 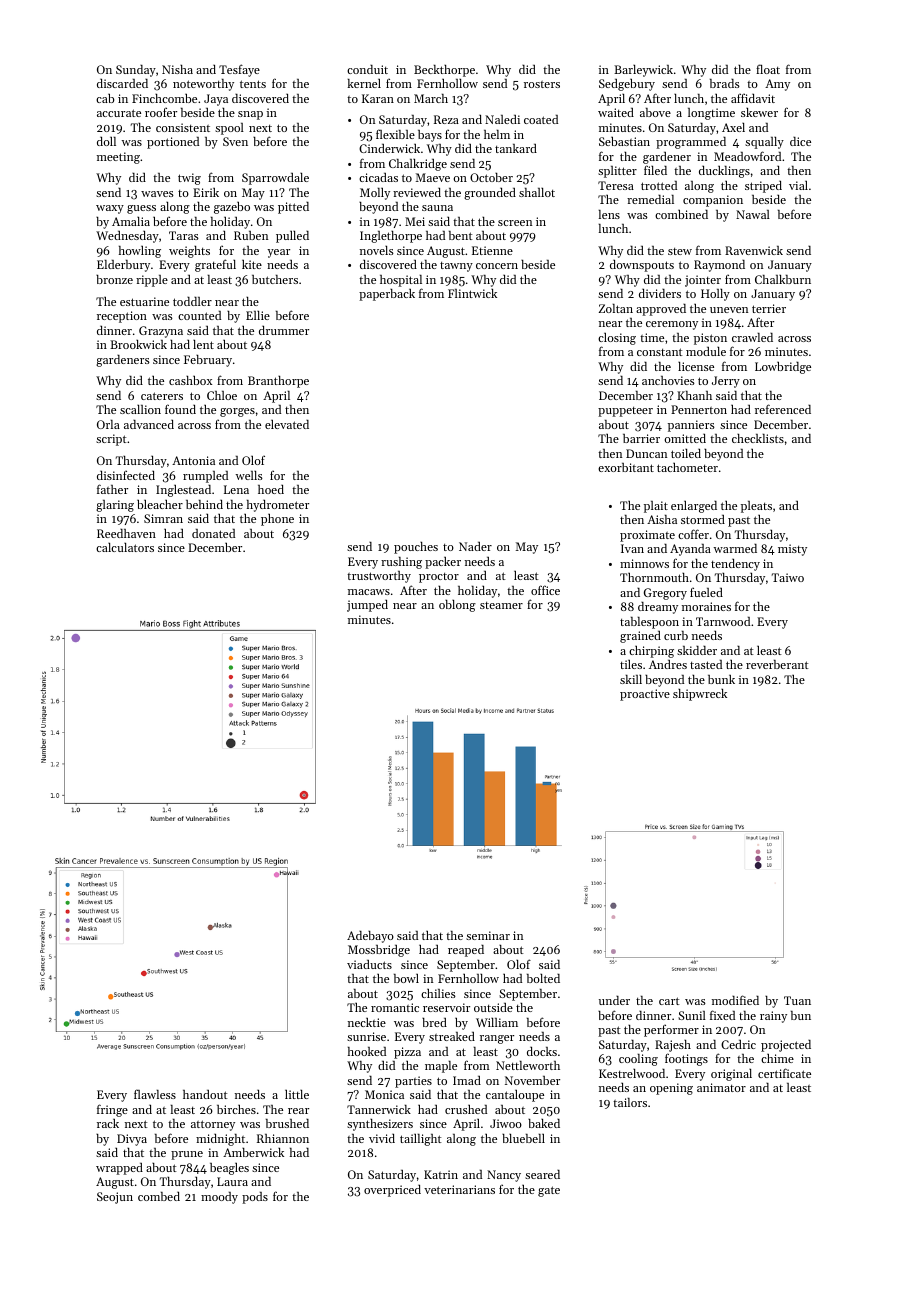 What do you see at coordinates (278, 381) in the image?
I see `Branthorpe` at bounding box center [278, 381].
